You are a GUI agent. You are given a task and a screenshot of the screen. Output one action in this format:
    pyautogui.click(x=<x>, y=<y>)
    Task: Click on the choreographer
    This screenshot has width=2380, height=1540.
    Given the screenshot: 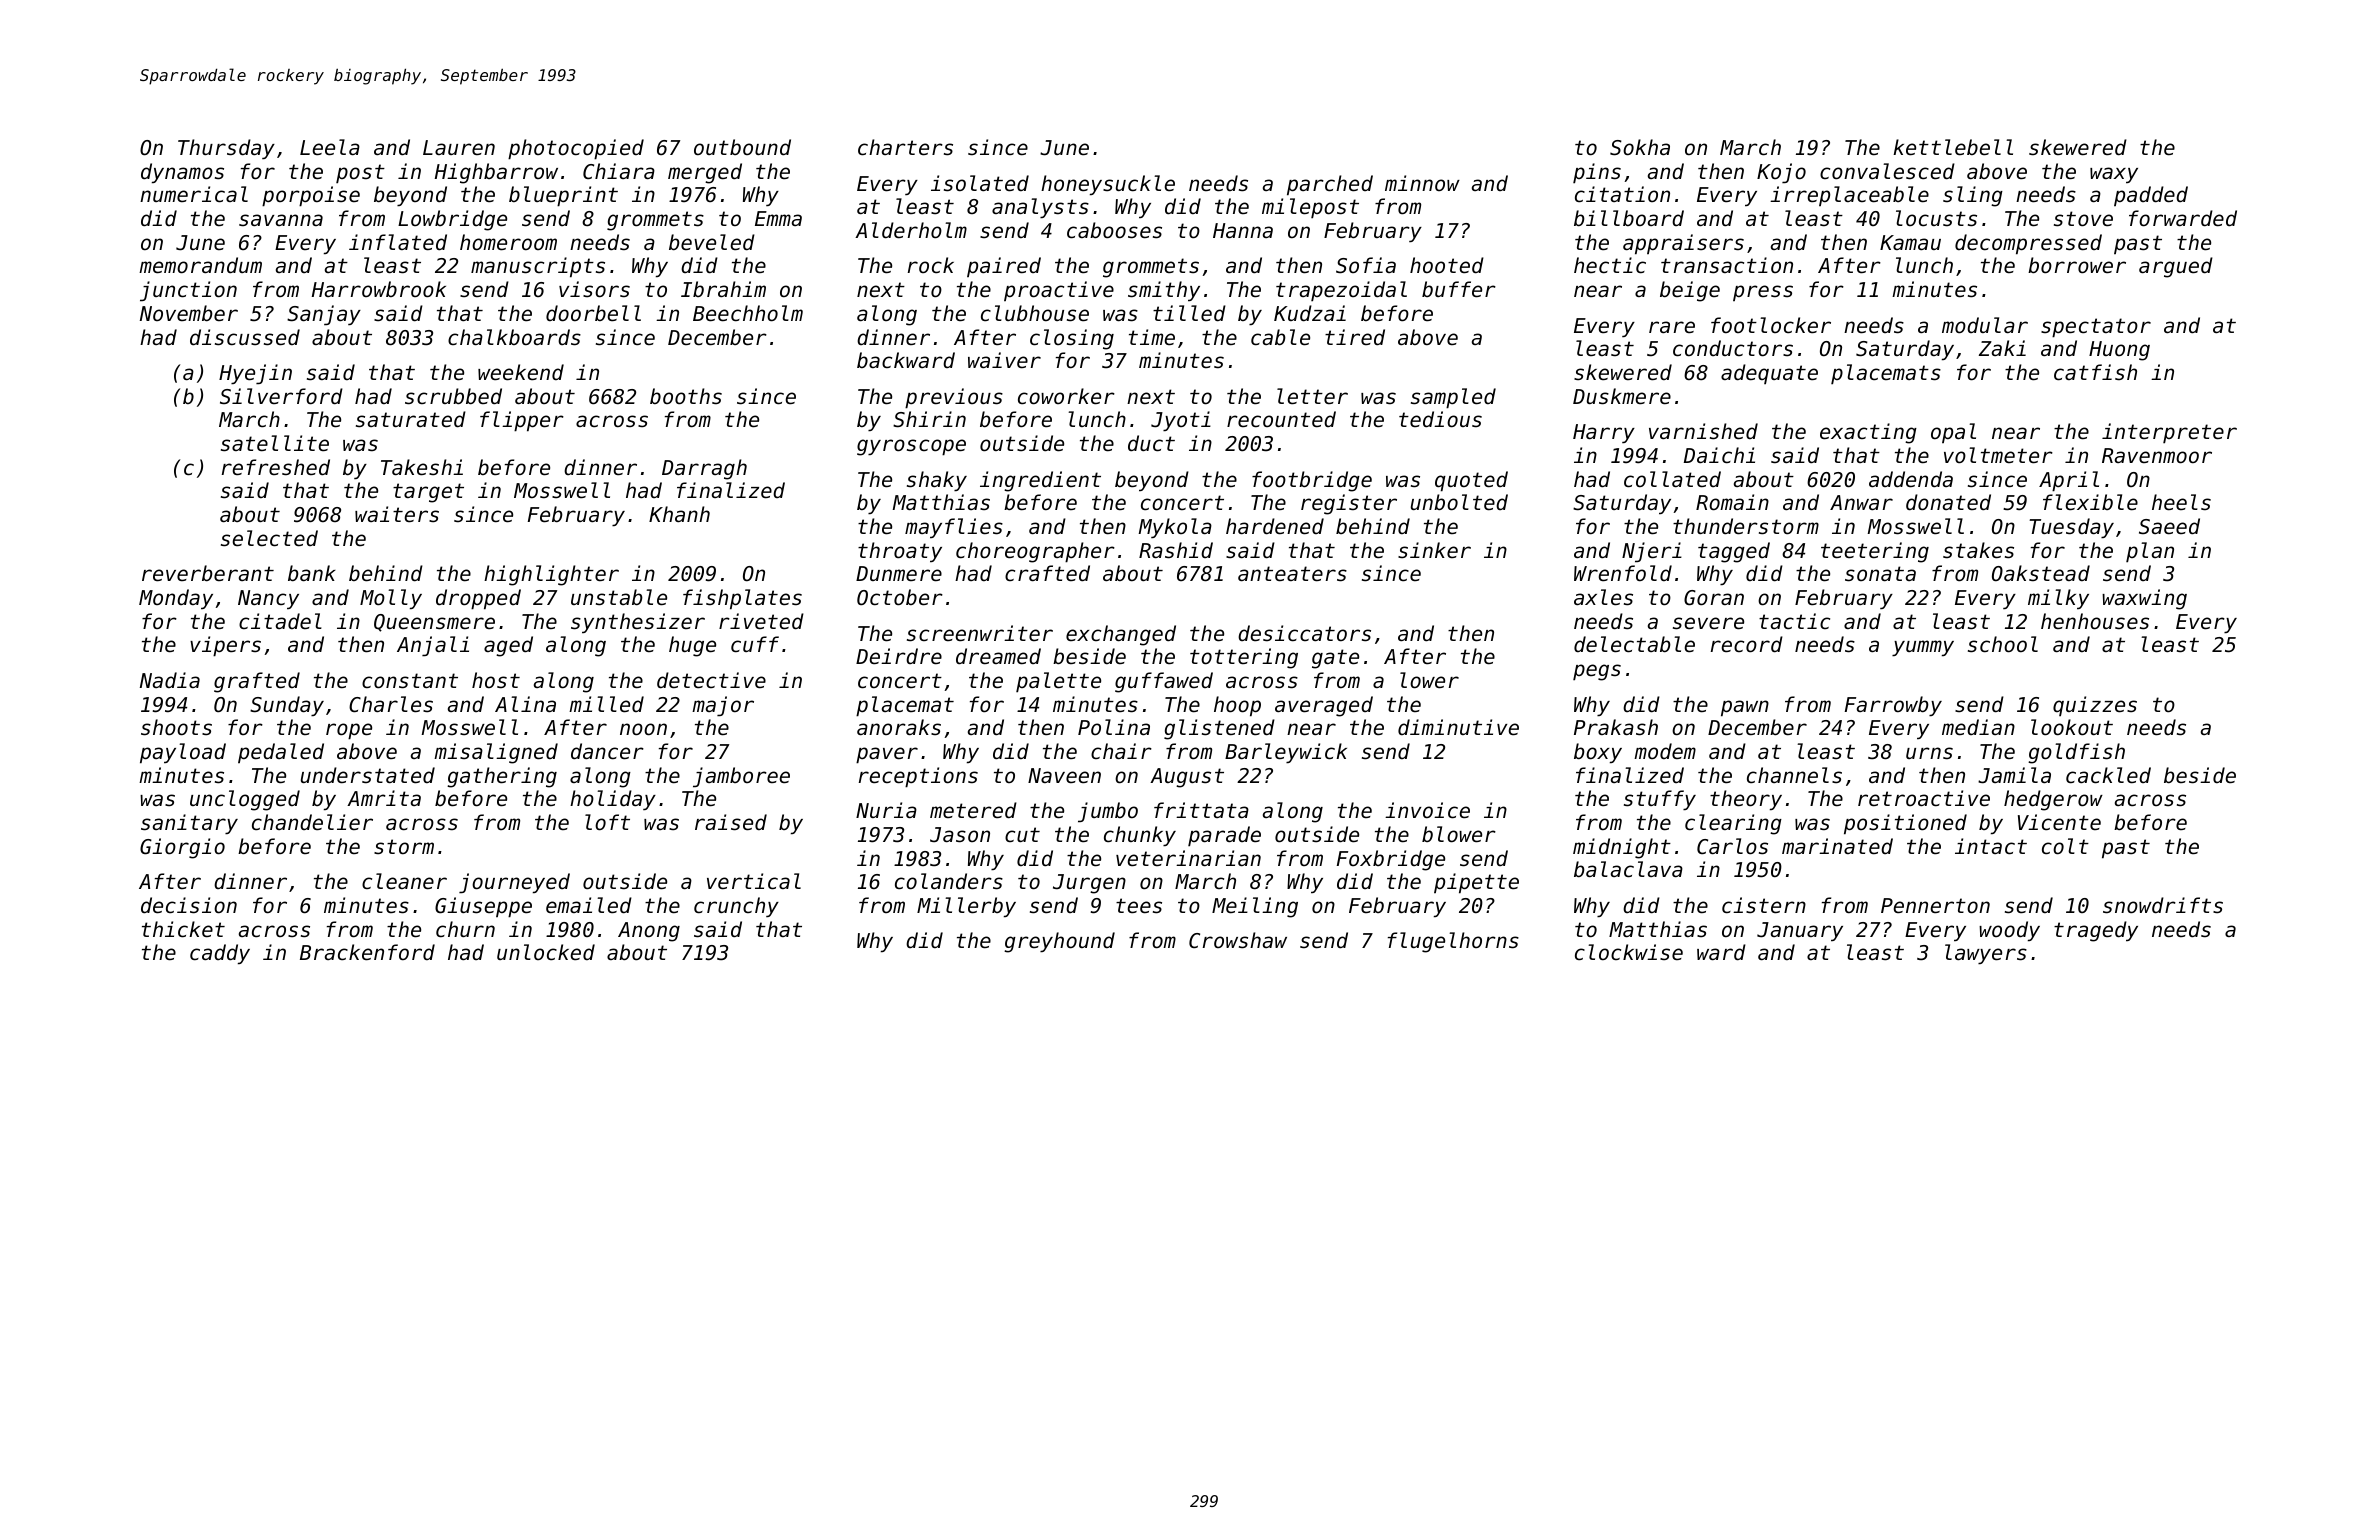 What is the action you would take?
    pyautogui.click(x=1035, y=552)
